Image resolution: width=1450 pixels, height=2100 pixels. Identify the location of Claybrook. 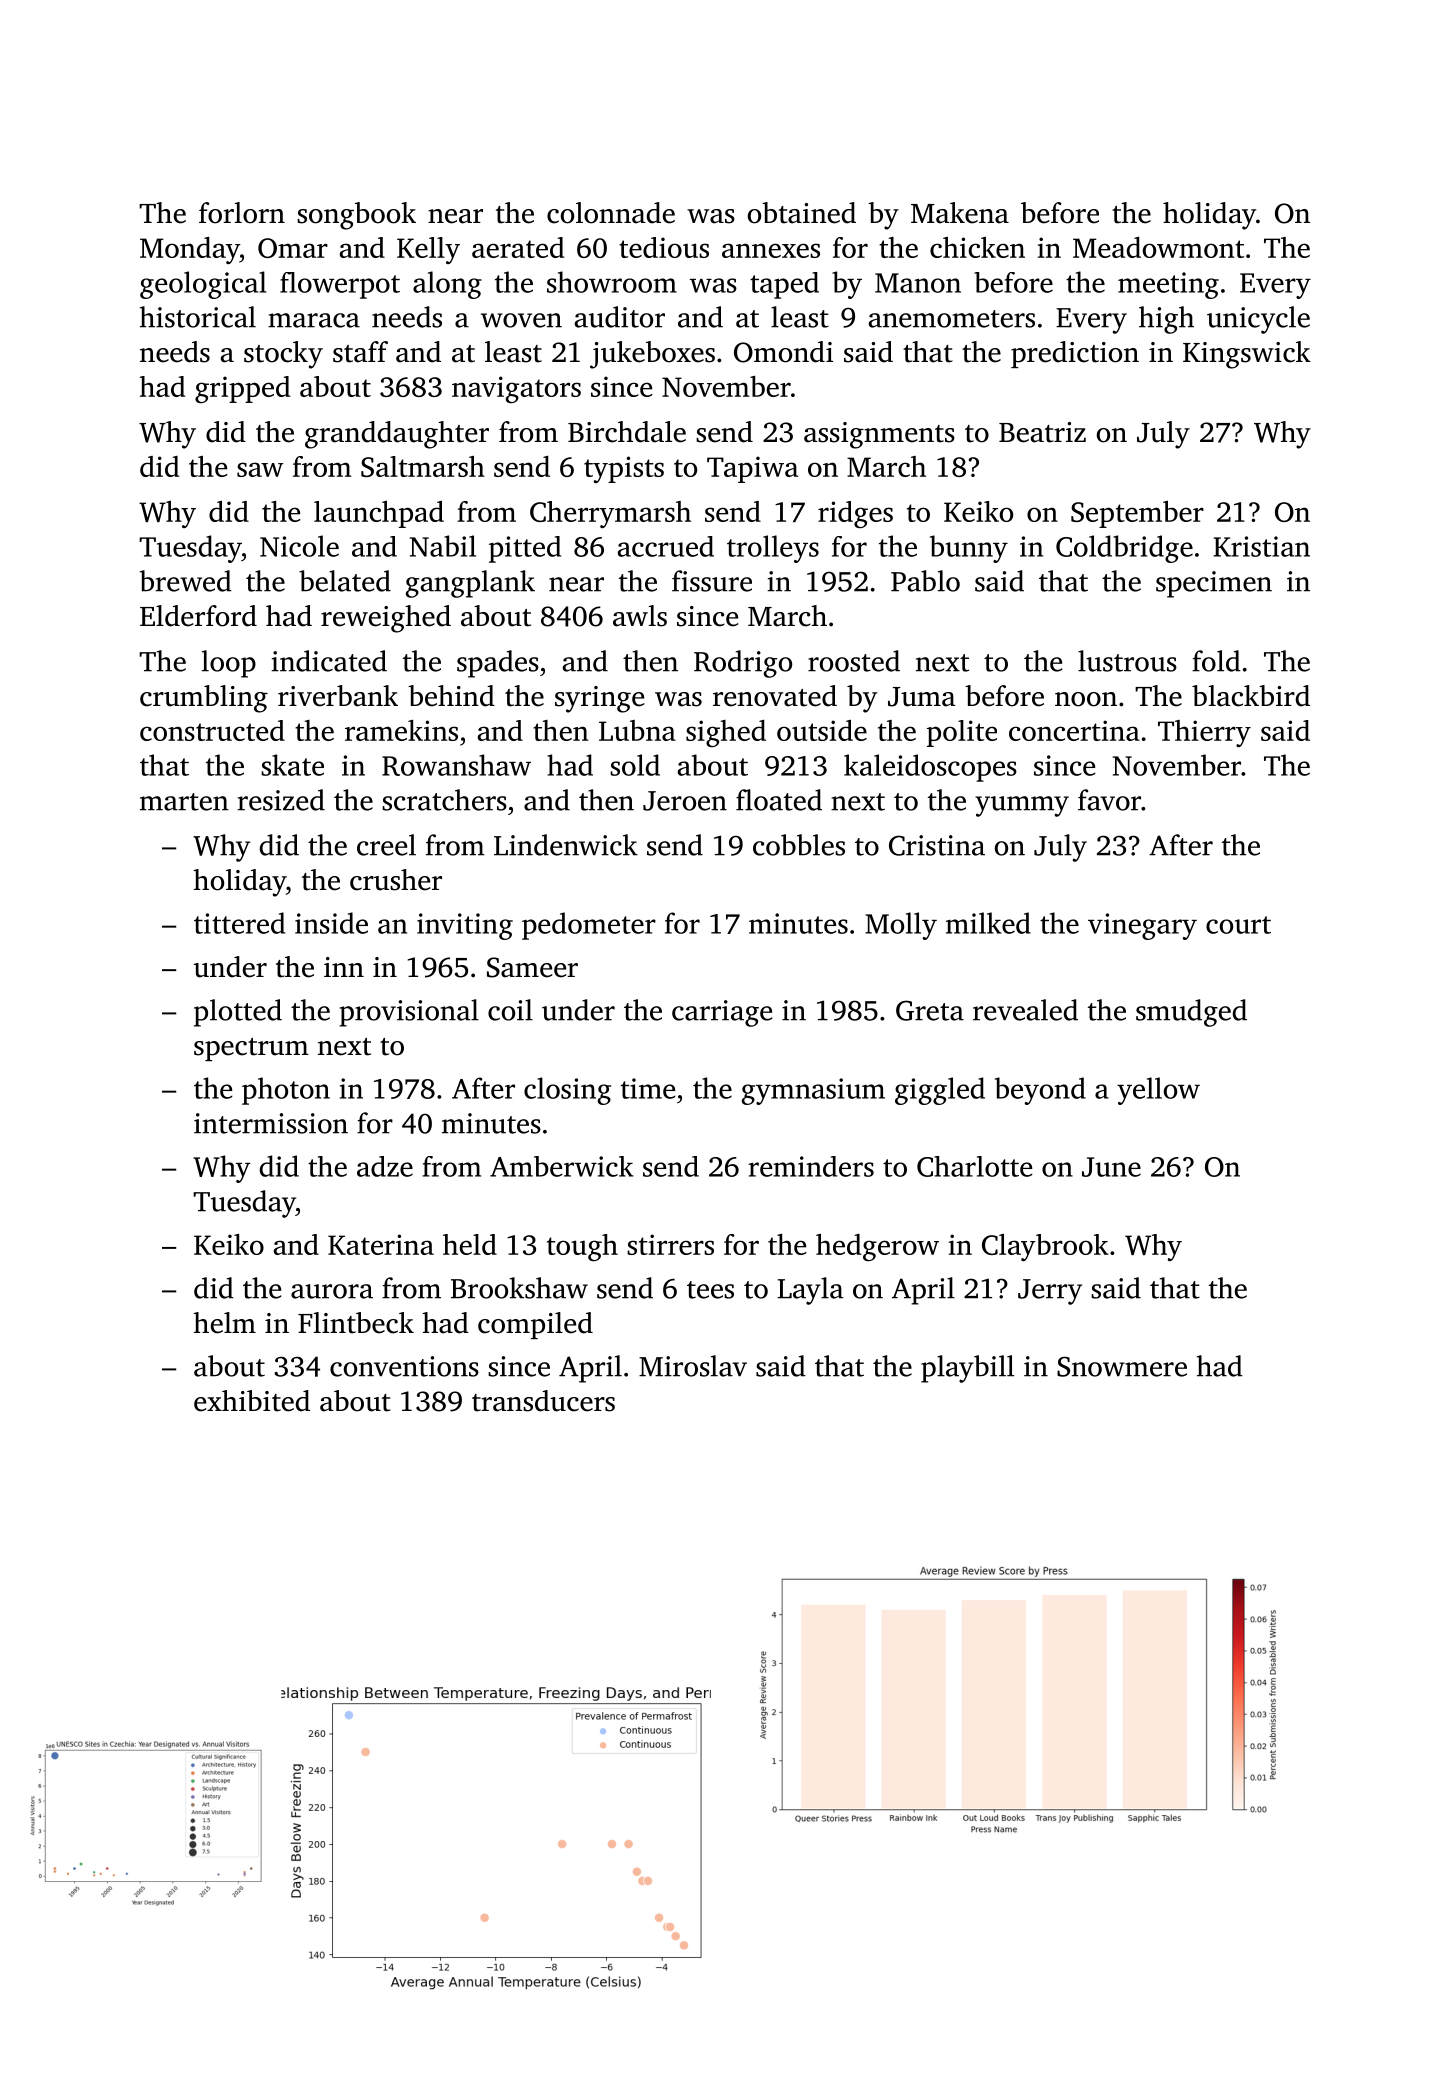
(1045, 1247).
